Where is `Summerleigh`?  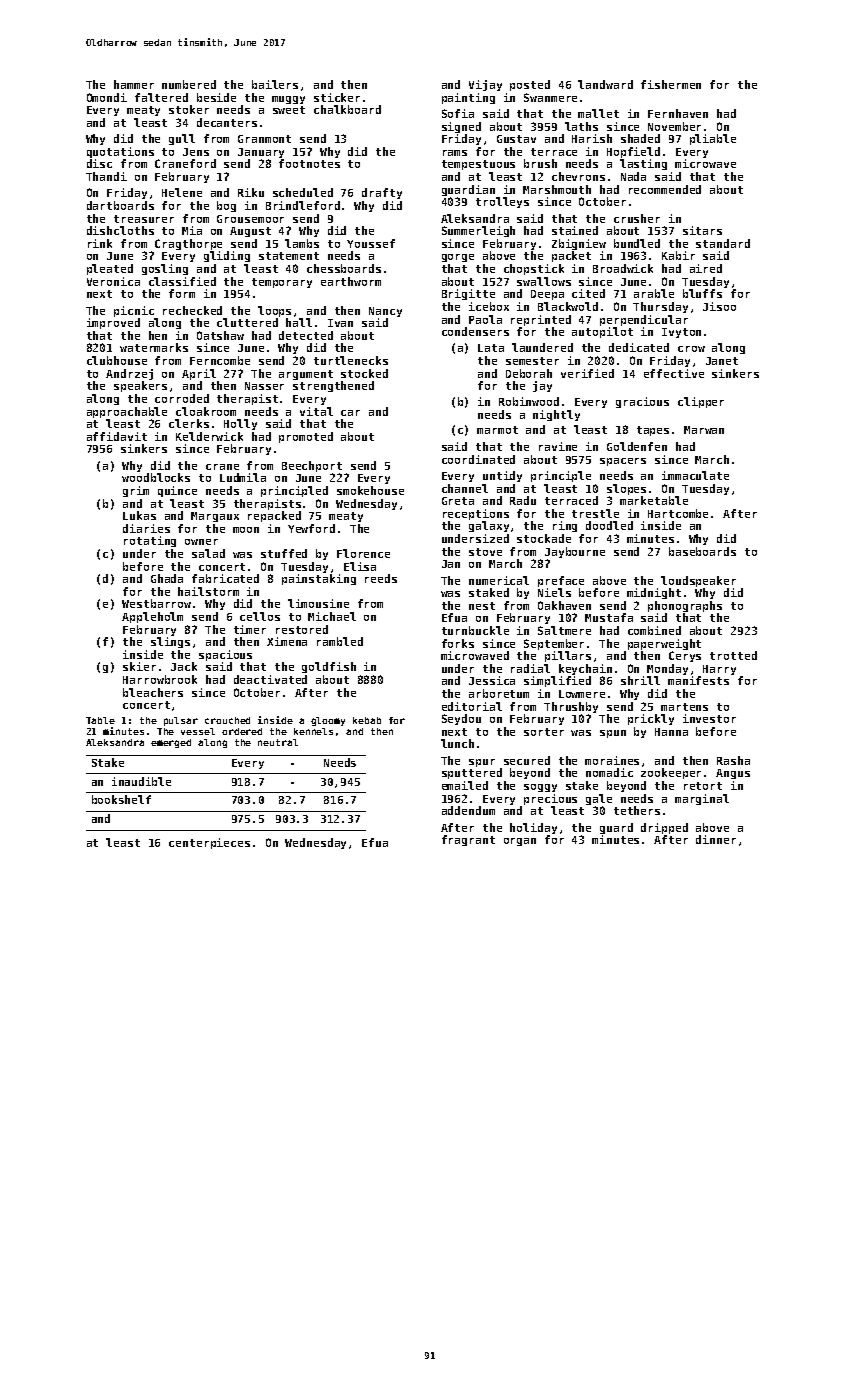 Summerleigh is located at coordinates (478, 231).
